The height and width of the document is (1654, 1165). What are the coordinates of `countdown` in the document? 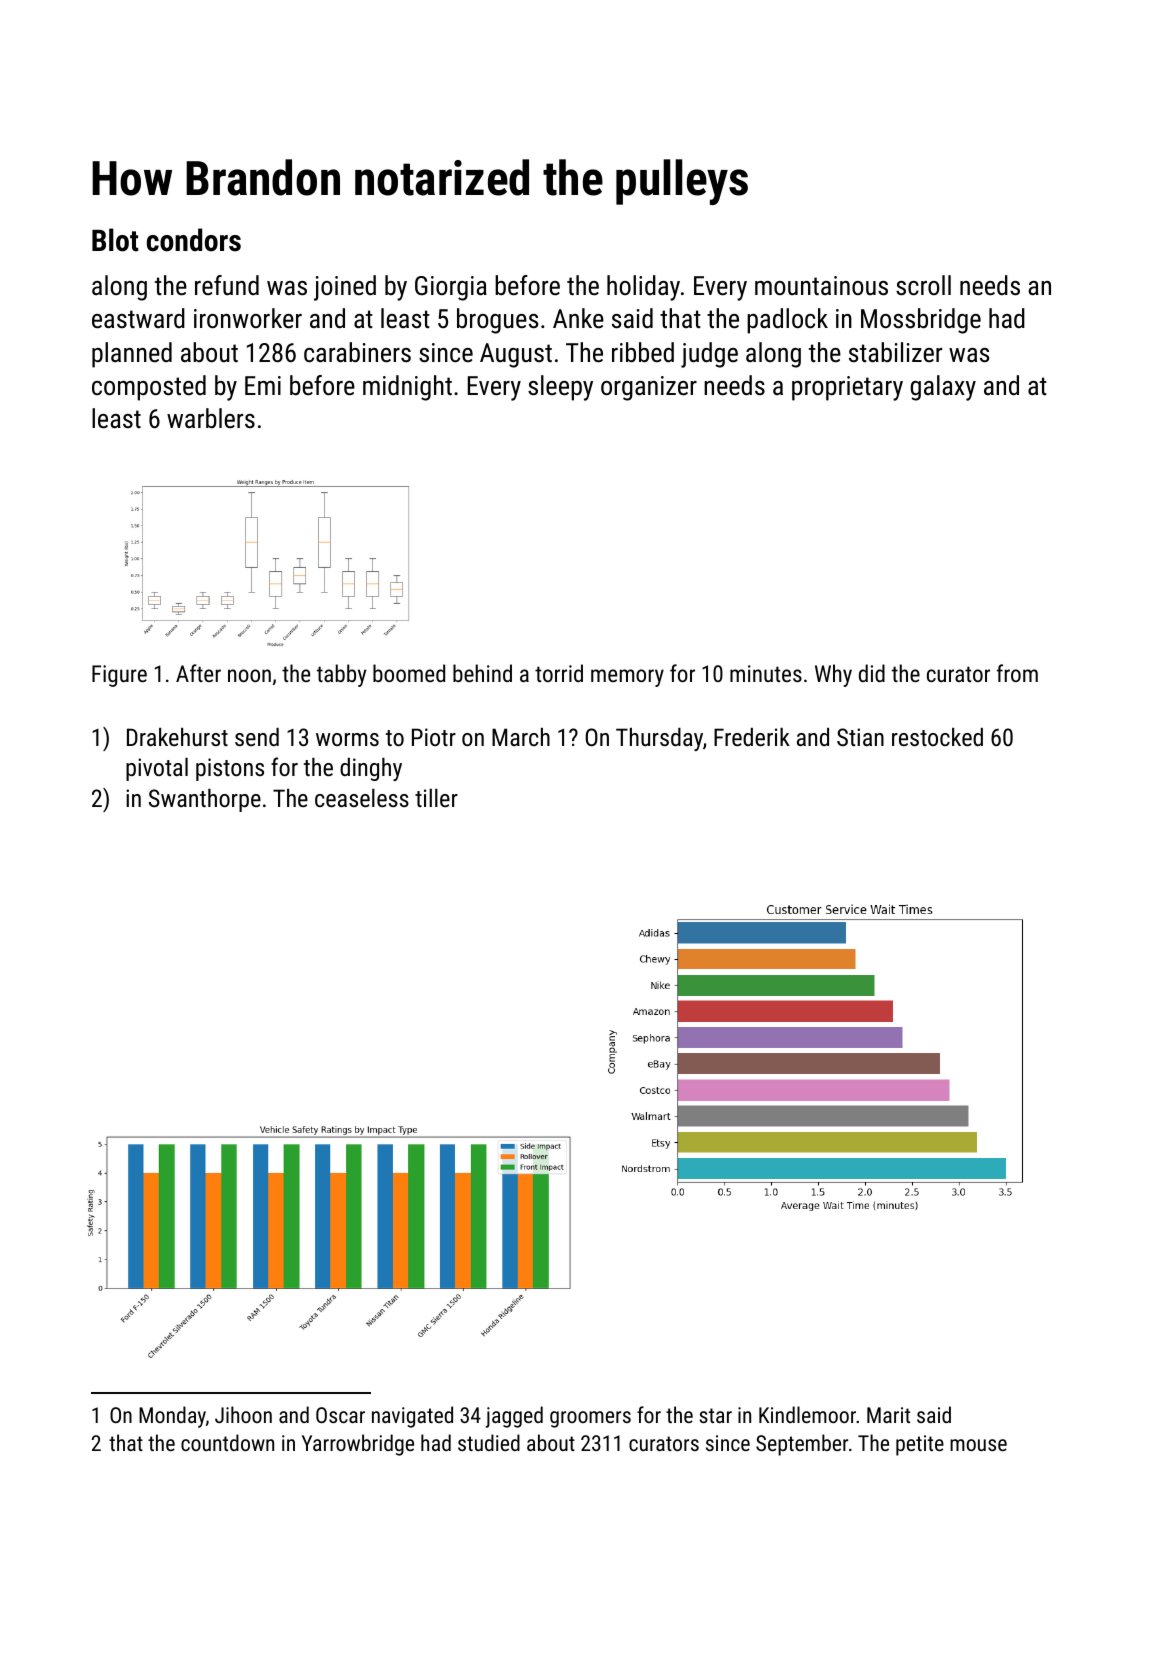 It's located at (227, 1442).
